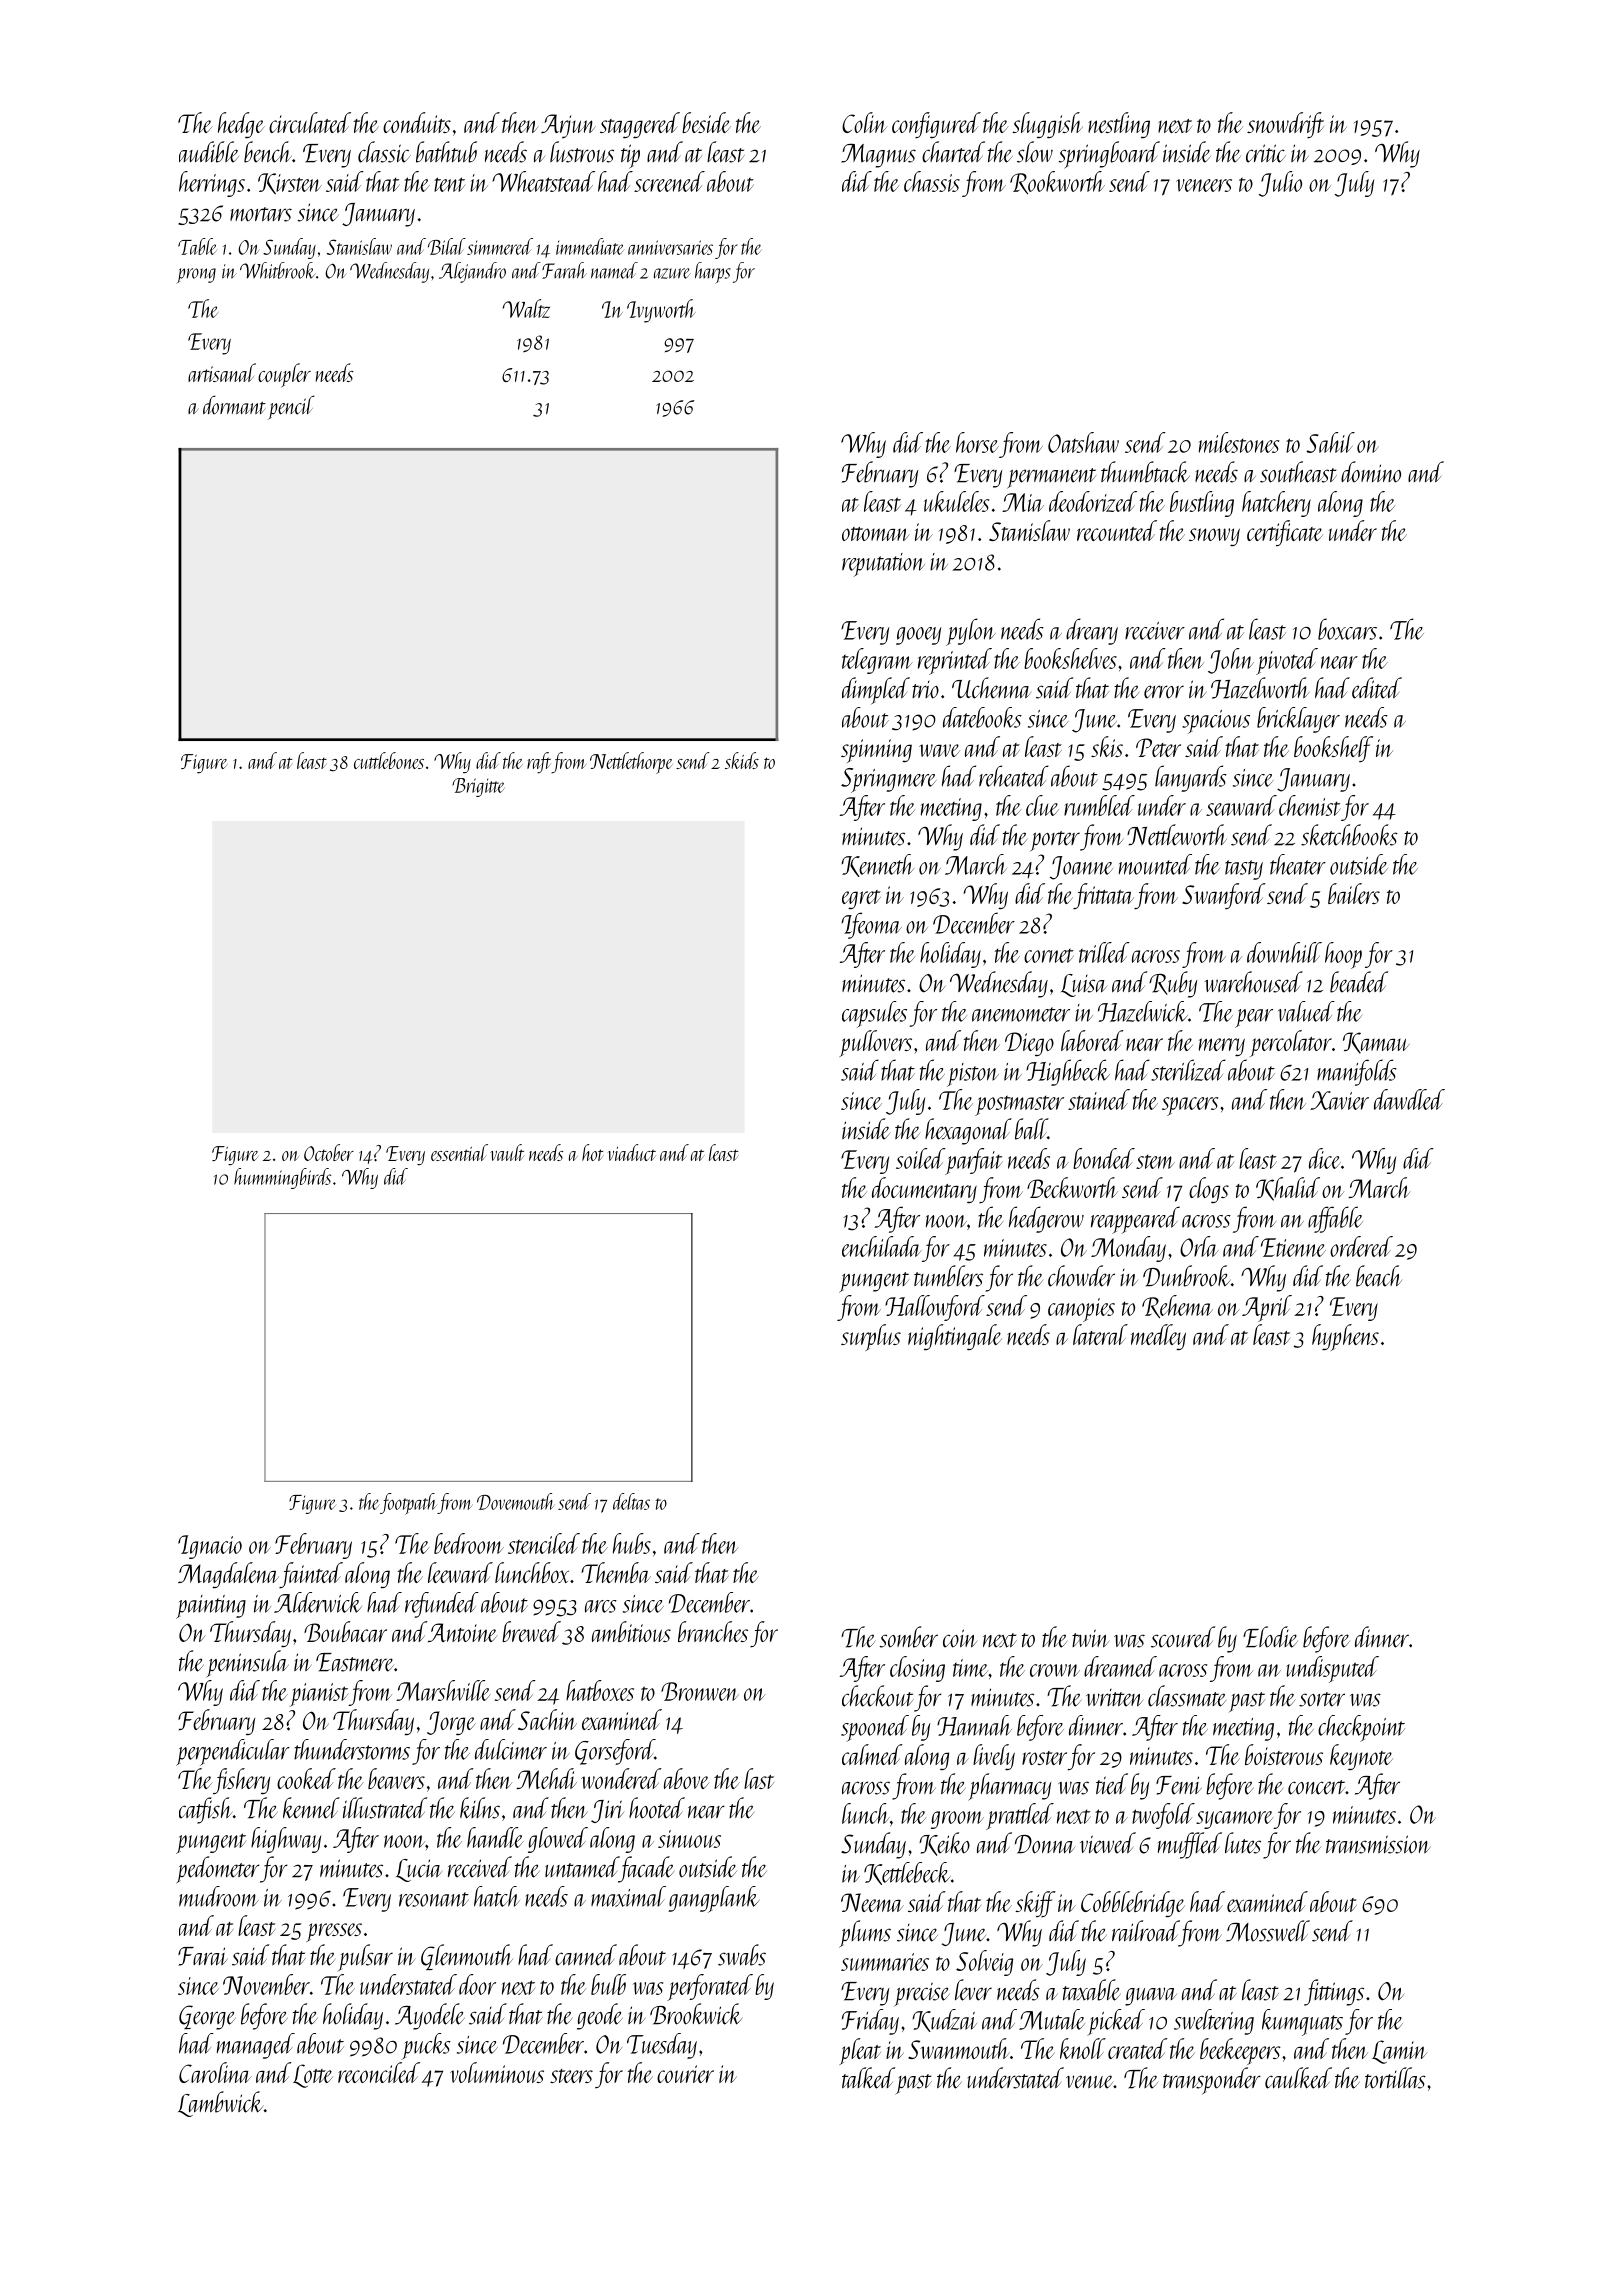  What do you see at coordinates (1395, 2078) in the image?
I see `tortillas` at bounding box center [1395, 2078].
